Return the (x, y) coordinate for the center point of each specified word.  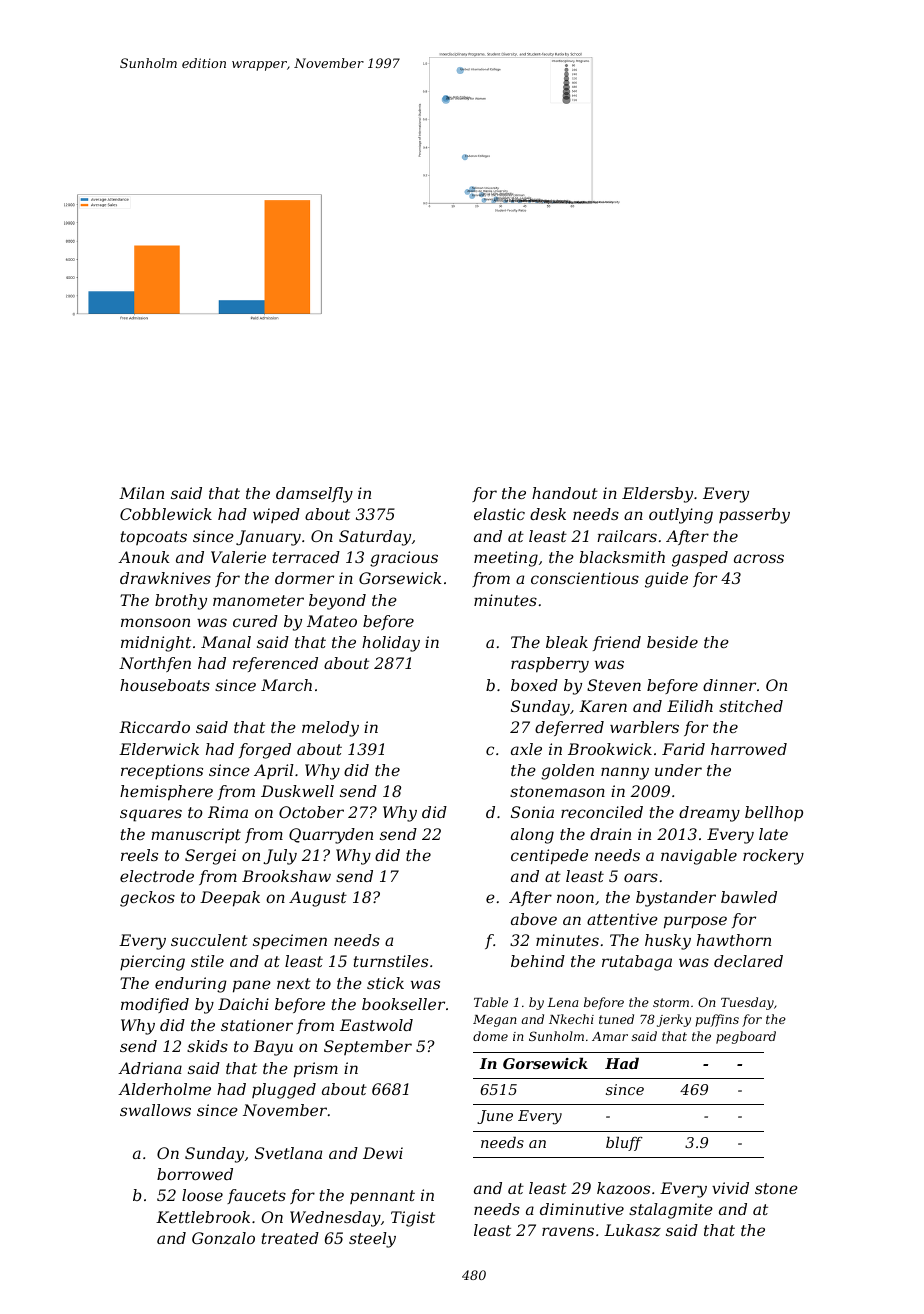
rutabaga (637, 963)
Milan (141, 493)
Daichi (243, 1004)
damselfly (314, 495)
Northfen (155, 664)
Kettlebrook (203, 1217)
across (759, 558)
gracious (404, 559)
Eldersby (657, 495)
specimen (290, 941)
